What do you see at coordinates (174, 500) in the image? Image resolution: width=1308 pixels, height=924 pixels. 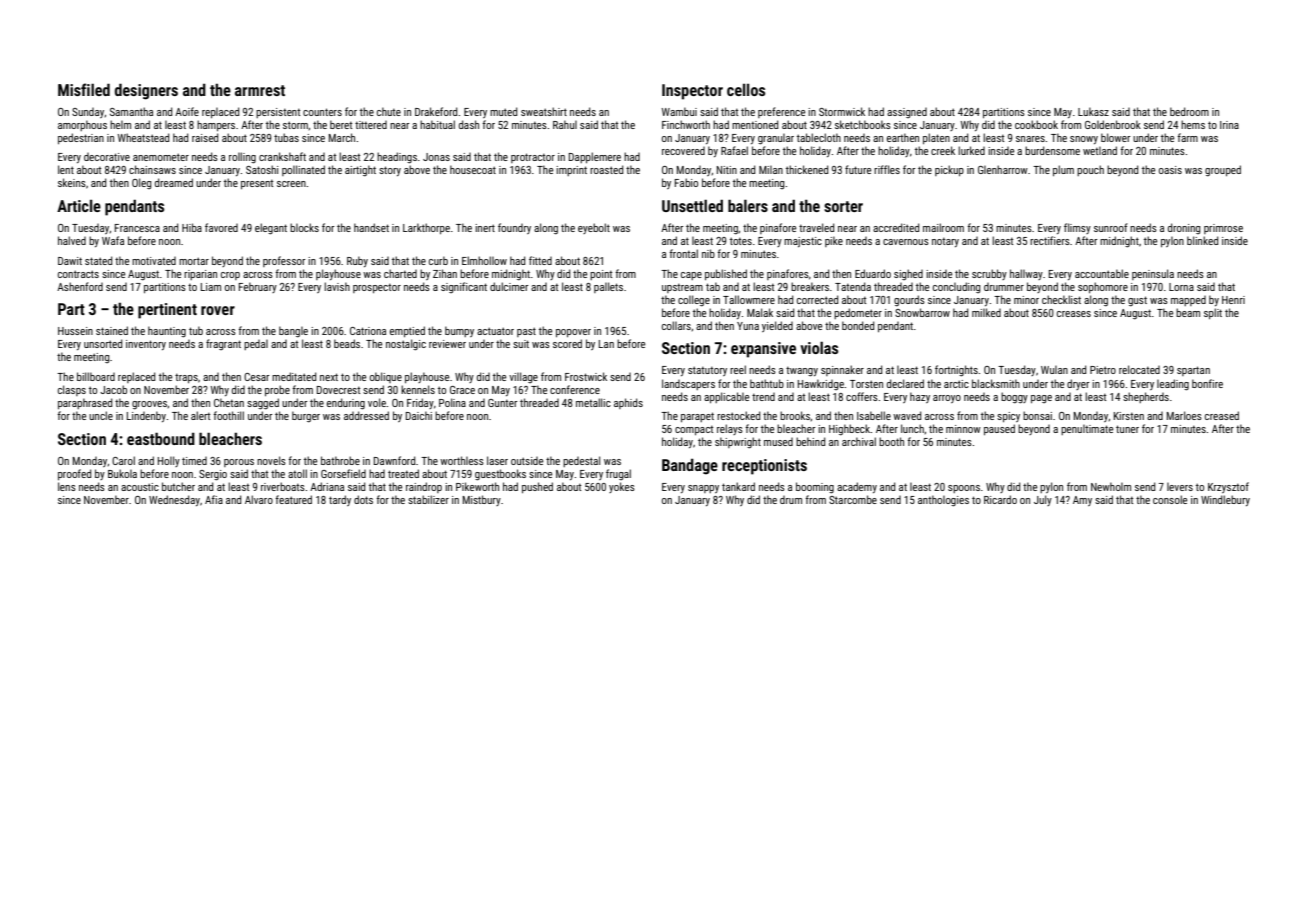 I see `Wednesday` at bounding box center [174, 500].
